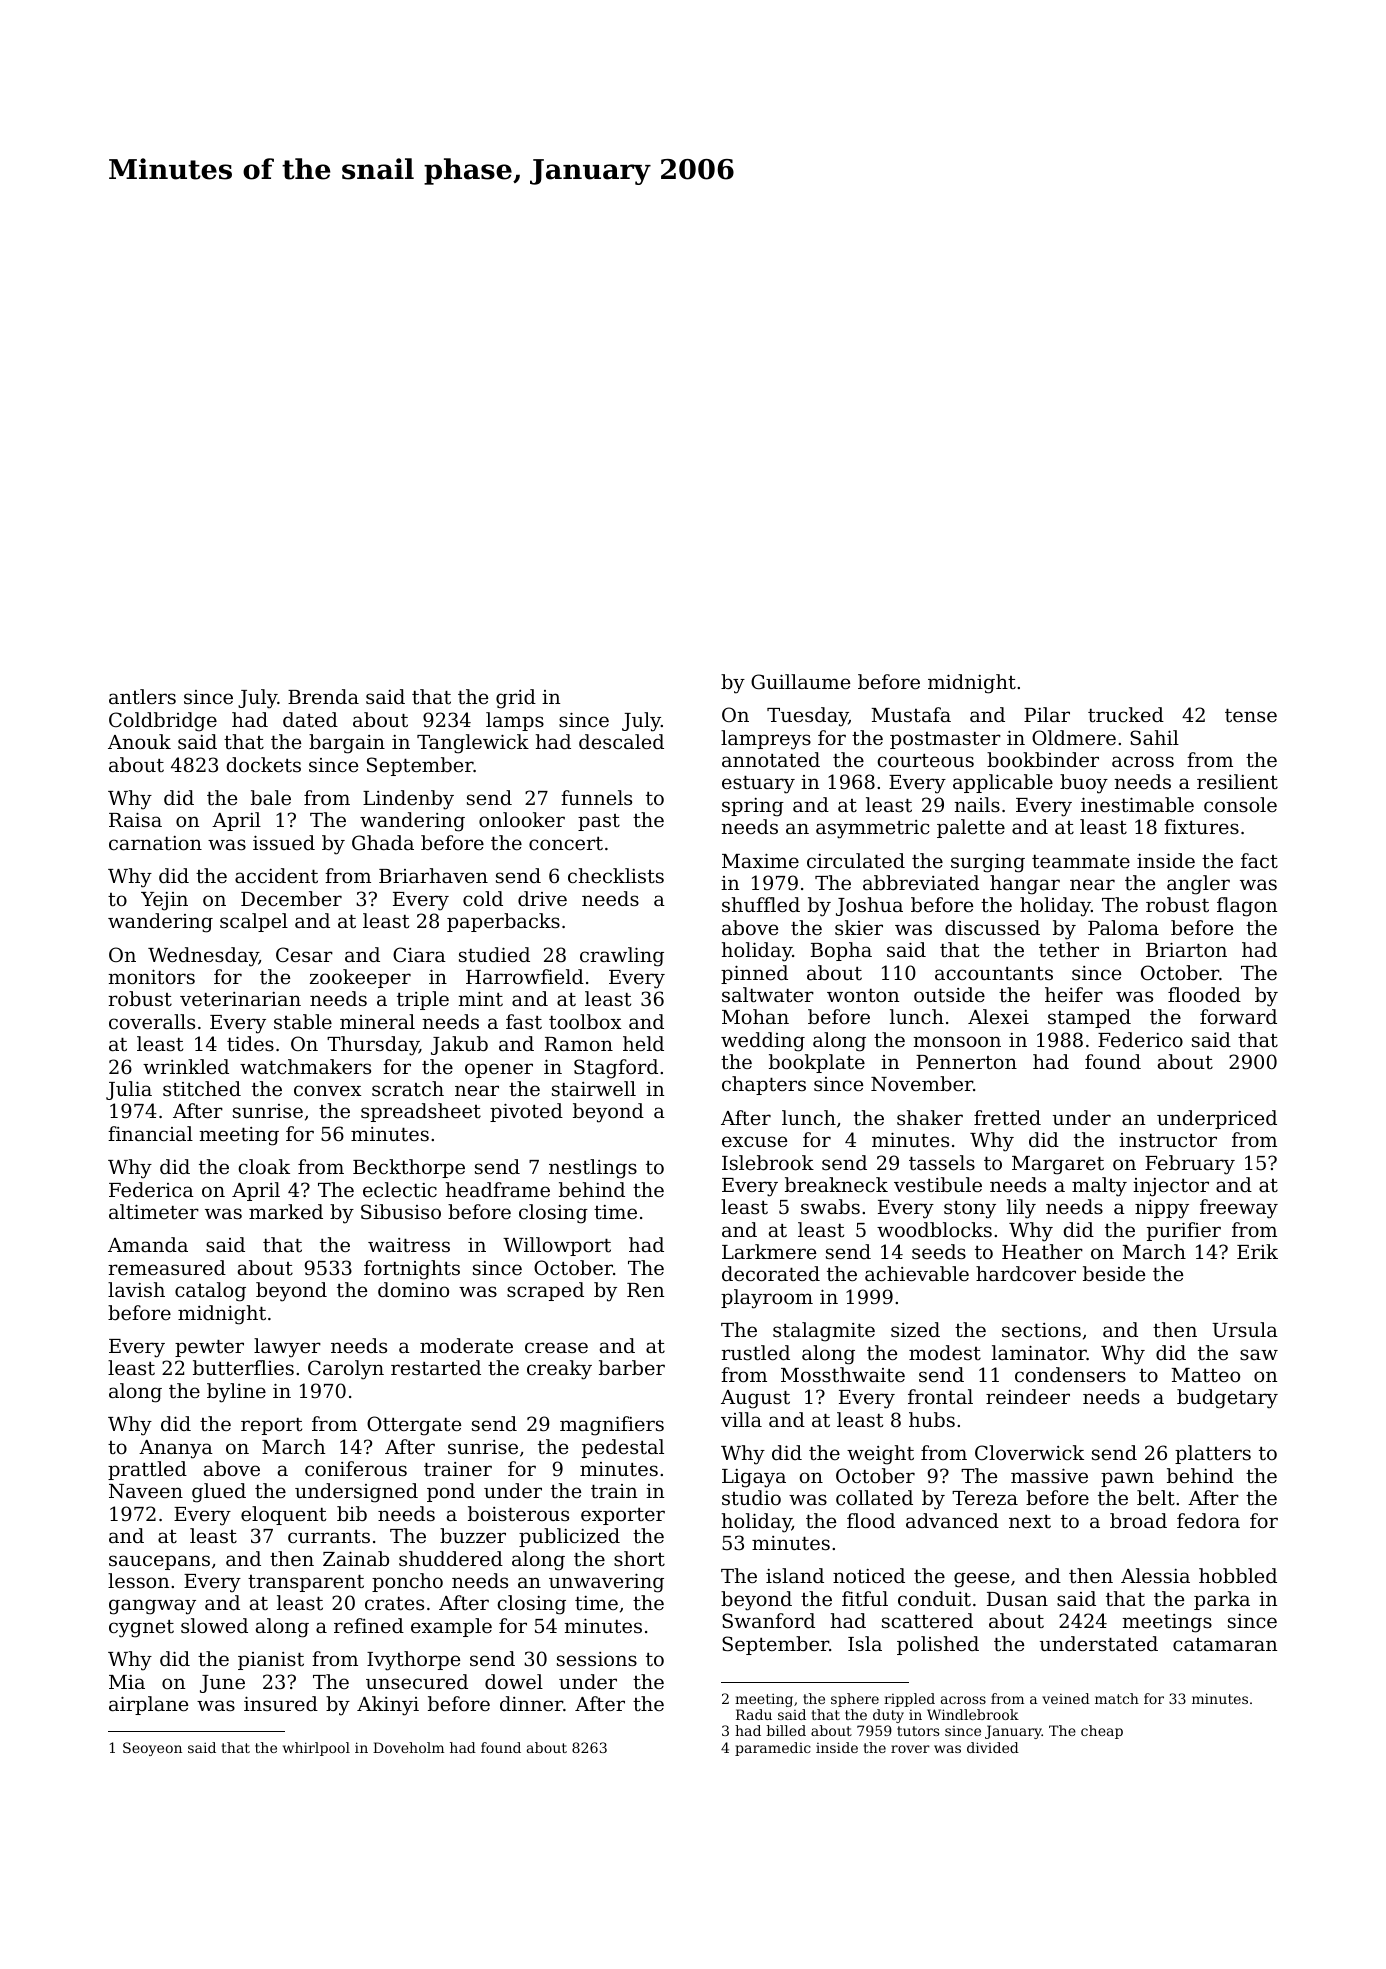 The height and width of the screenshot is (1969, 1386). What do you see at coordinates (596, 797) in the screenshot?
I see `funnels` at bounding box center [596, 797].
